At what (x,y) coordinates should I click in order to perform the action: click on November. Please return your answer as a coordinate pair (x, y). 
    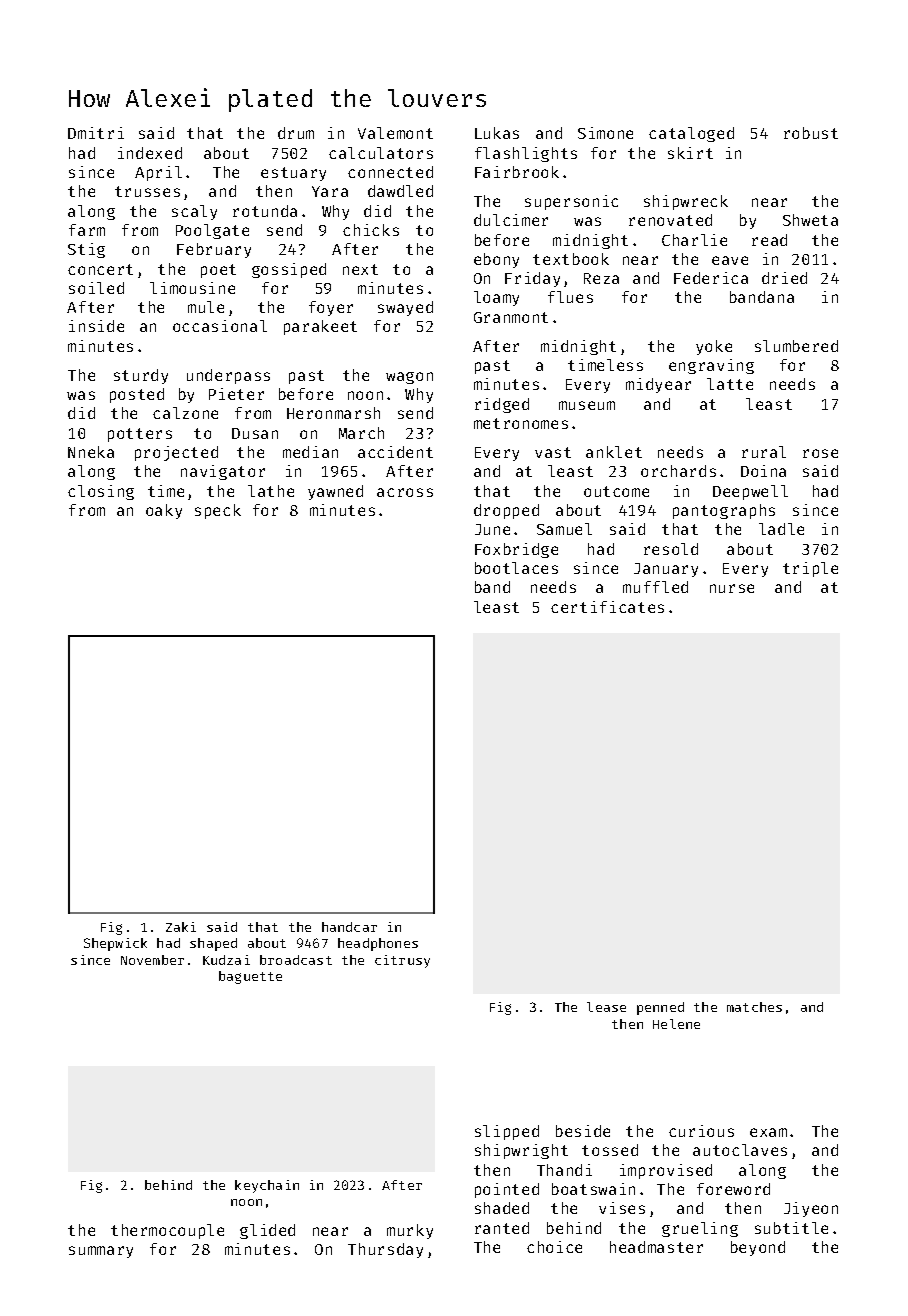
    Looking at the image, I should click on (152, 960).
